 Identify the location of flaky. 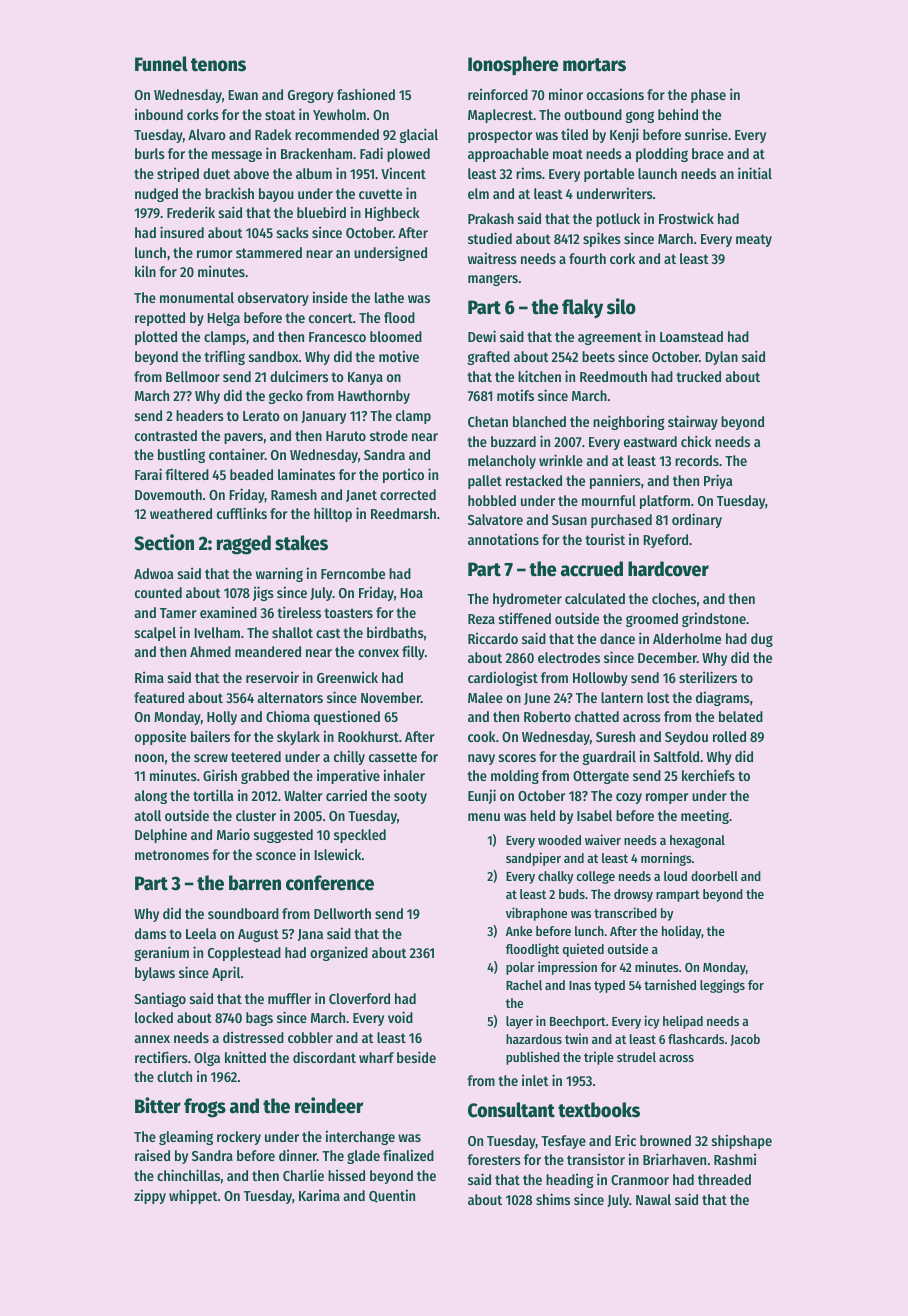
(582, 308).
